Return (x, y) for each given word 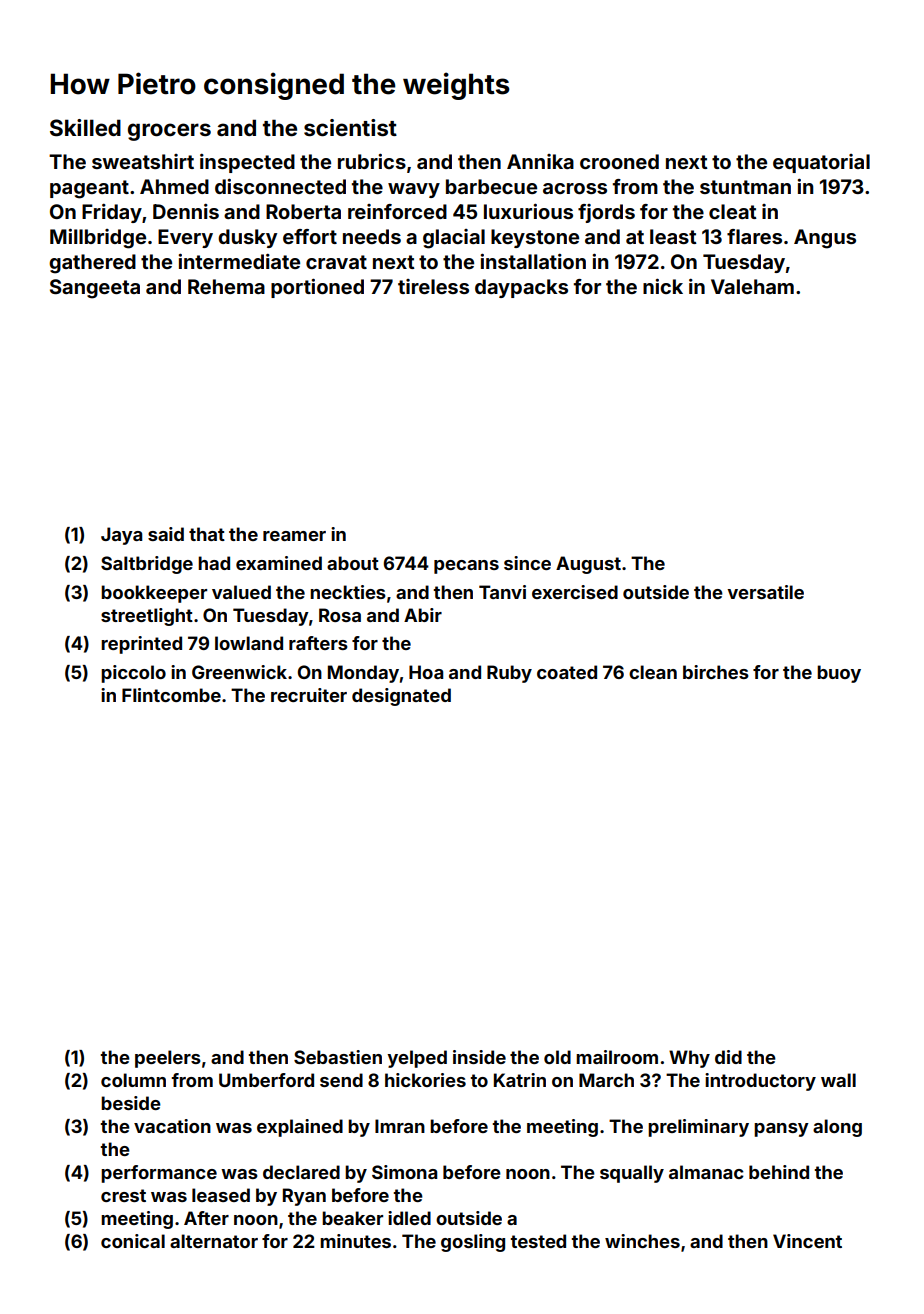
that (207, 534)
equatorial (821, 163)
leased (221, 1195)
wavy (414, 190)
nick (663, 286)
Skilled (85, 128)
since (527, 563)
